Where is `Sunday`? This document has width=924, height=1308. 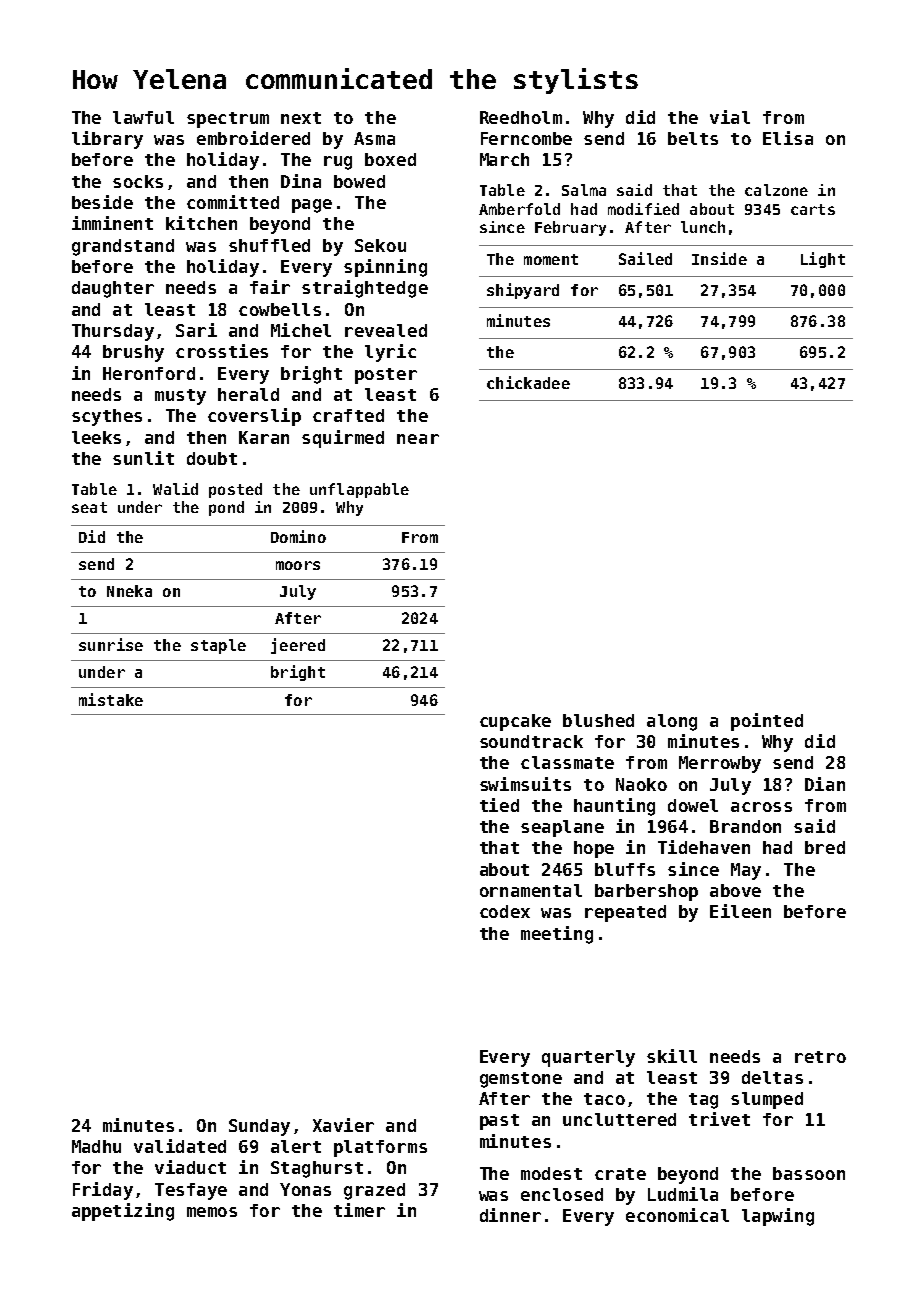 Sunday is located at coordinates (259, 1127).
